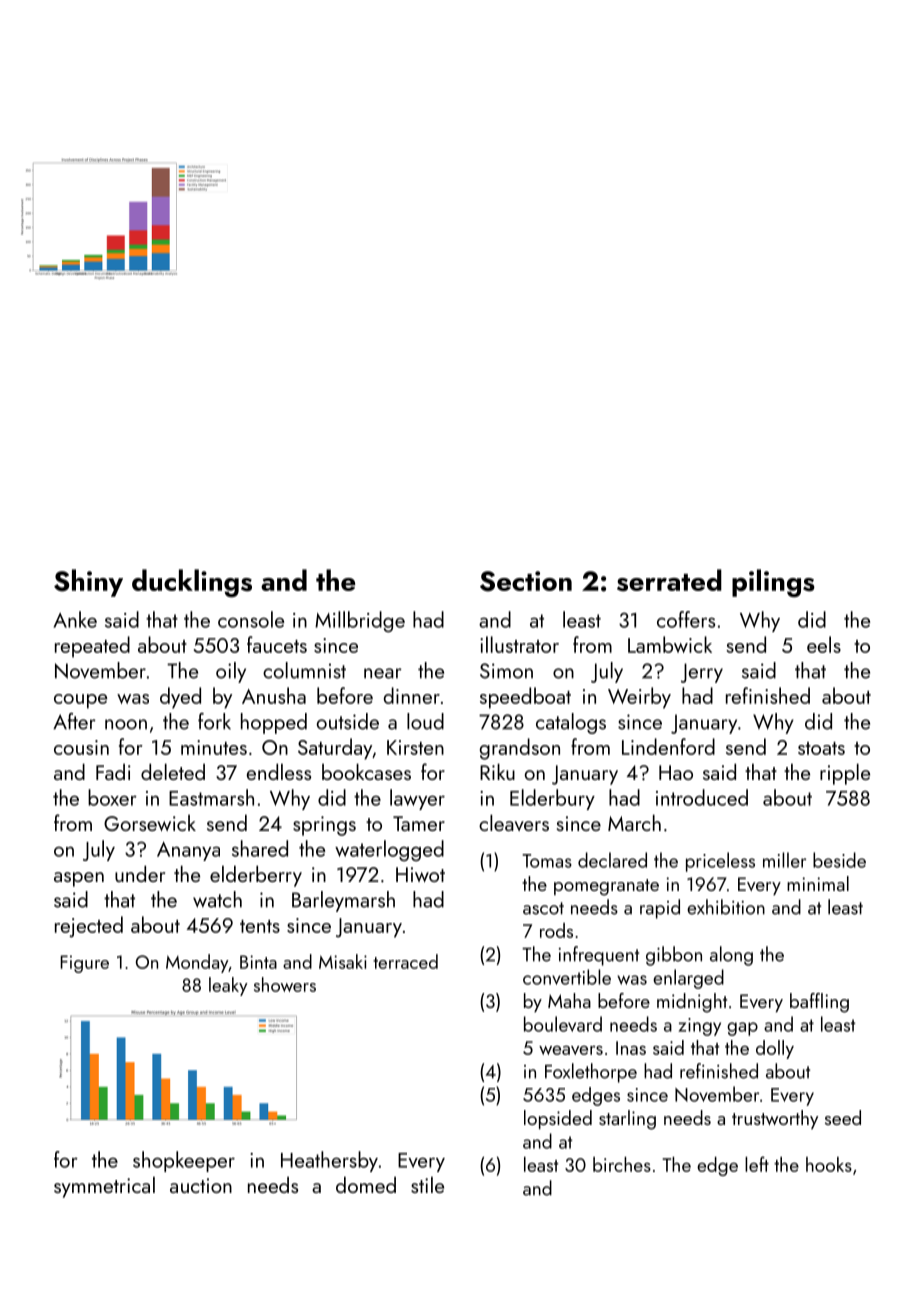 Image resolution: width=924 pixels, height=1314 pixels. Describe the element at coordinates (702, 673) in the image. I see `Jerry` at that location.
